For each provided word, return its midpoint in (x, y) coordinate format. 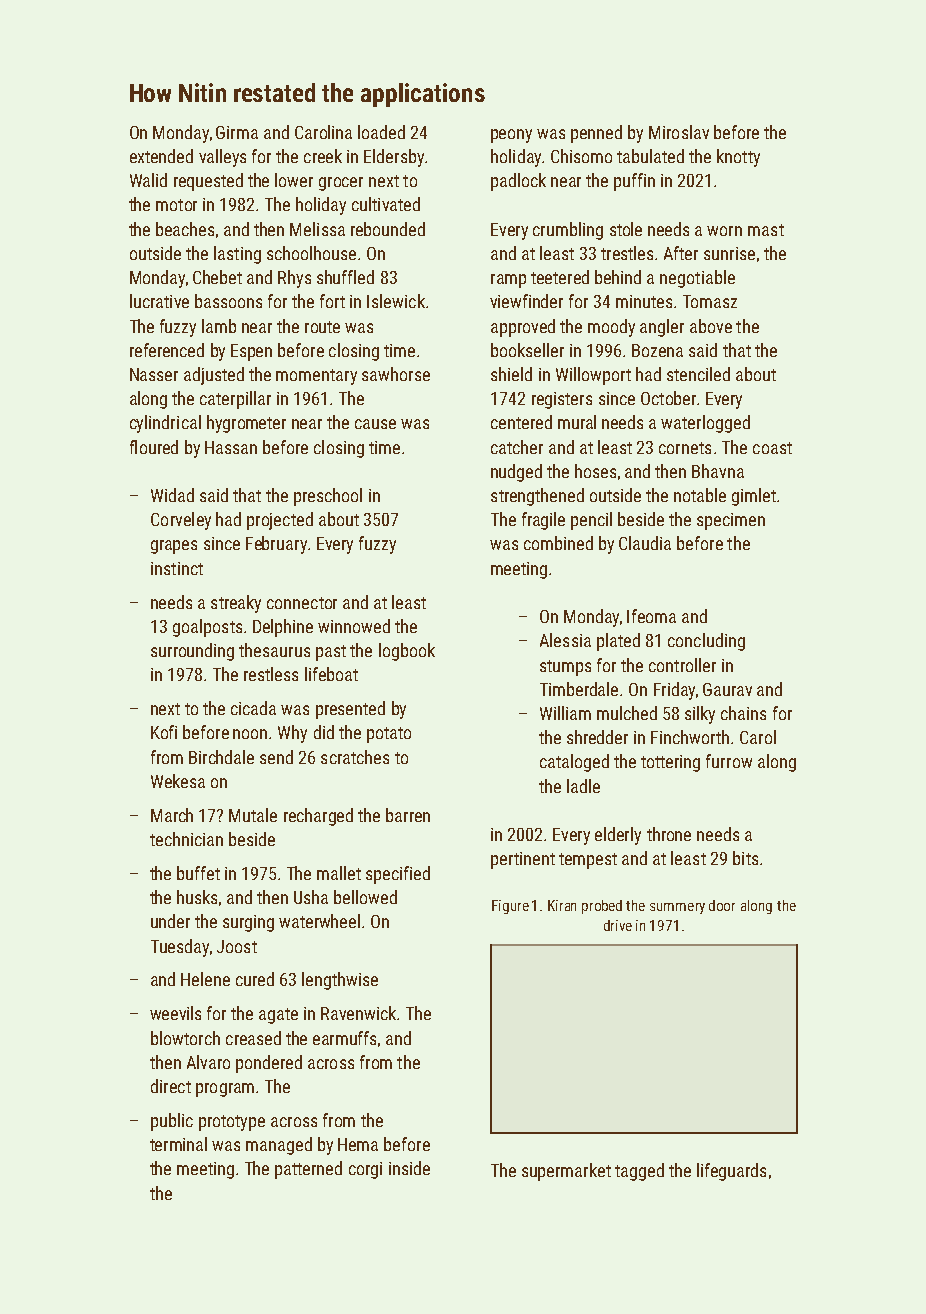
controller (682, 665)
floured (154, 447)
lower (294, 180)
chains (743, 713)
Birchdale (221, 757)
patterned (308, 1170)
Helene (205, 979)
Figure (510, 907)
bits (745, 858)
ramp (508, 281)
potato (389, 735)
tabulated (650, 156)
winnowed (354, 626)
